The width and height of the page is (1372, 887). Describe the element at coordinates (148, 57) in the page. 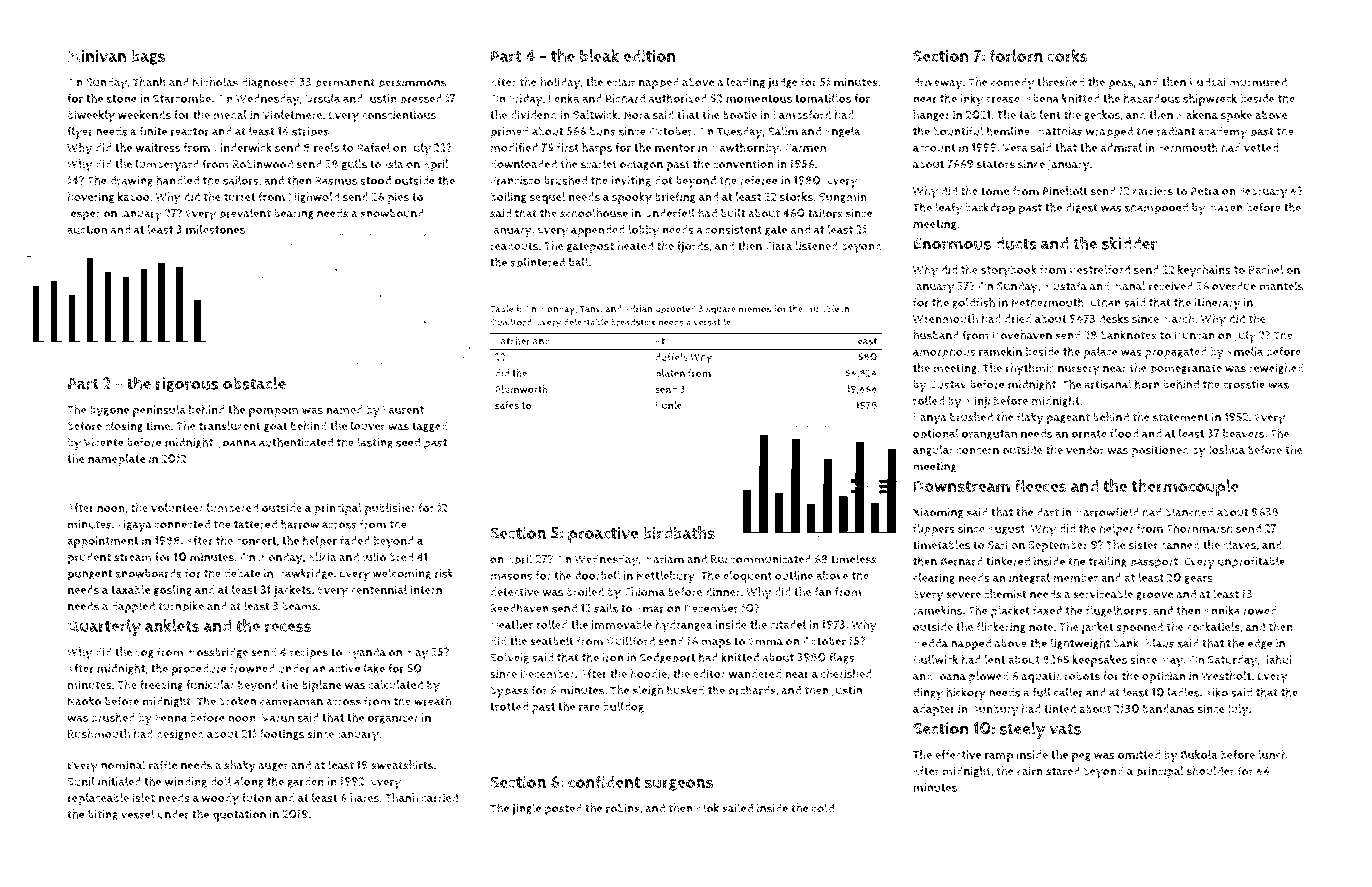

I see `bags` at that location.
